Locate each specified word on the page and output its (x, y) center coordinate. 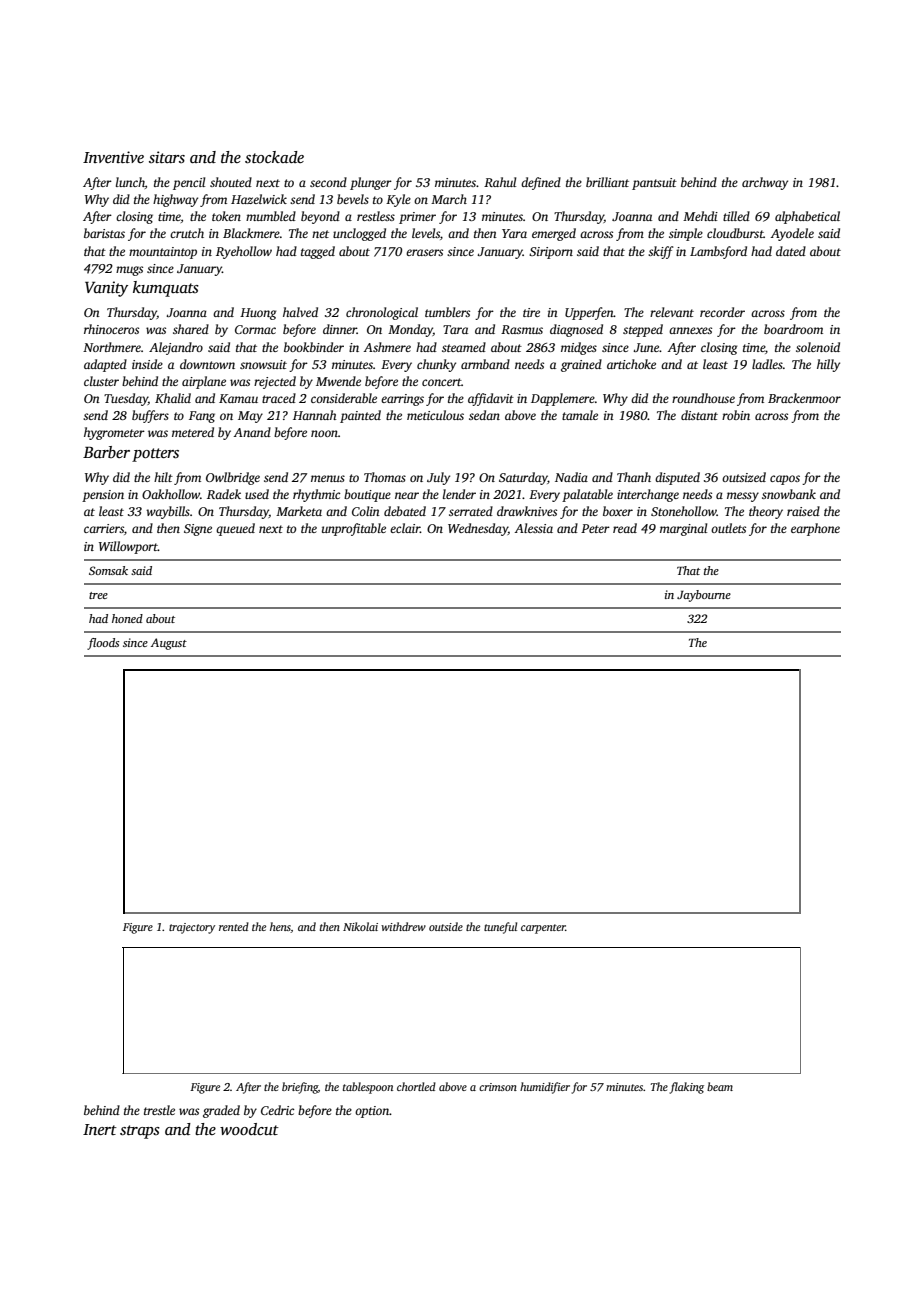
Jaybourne (704, 596)
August (169, 644)
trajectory (192, 928)
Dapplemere (563, 399)
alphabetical (807, 217)
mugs (129, 271)
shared (191, 329)
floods (103, 644)
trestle (159, 1110)
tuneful (500, 928)
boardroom (793, 329)
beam (720, 1086)
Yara (514, 233)
